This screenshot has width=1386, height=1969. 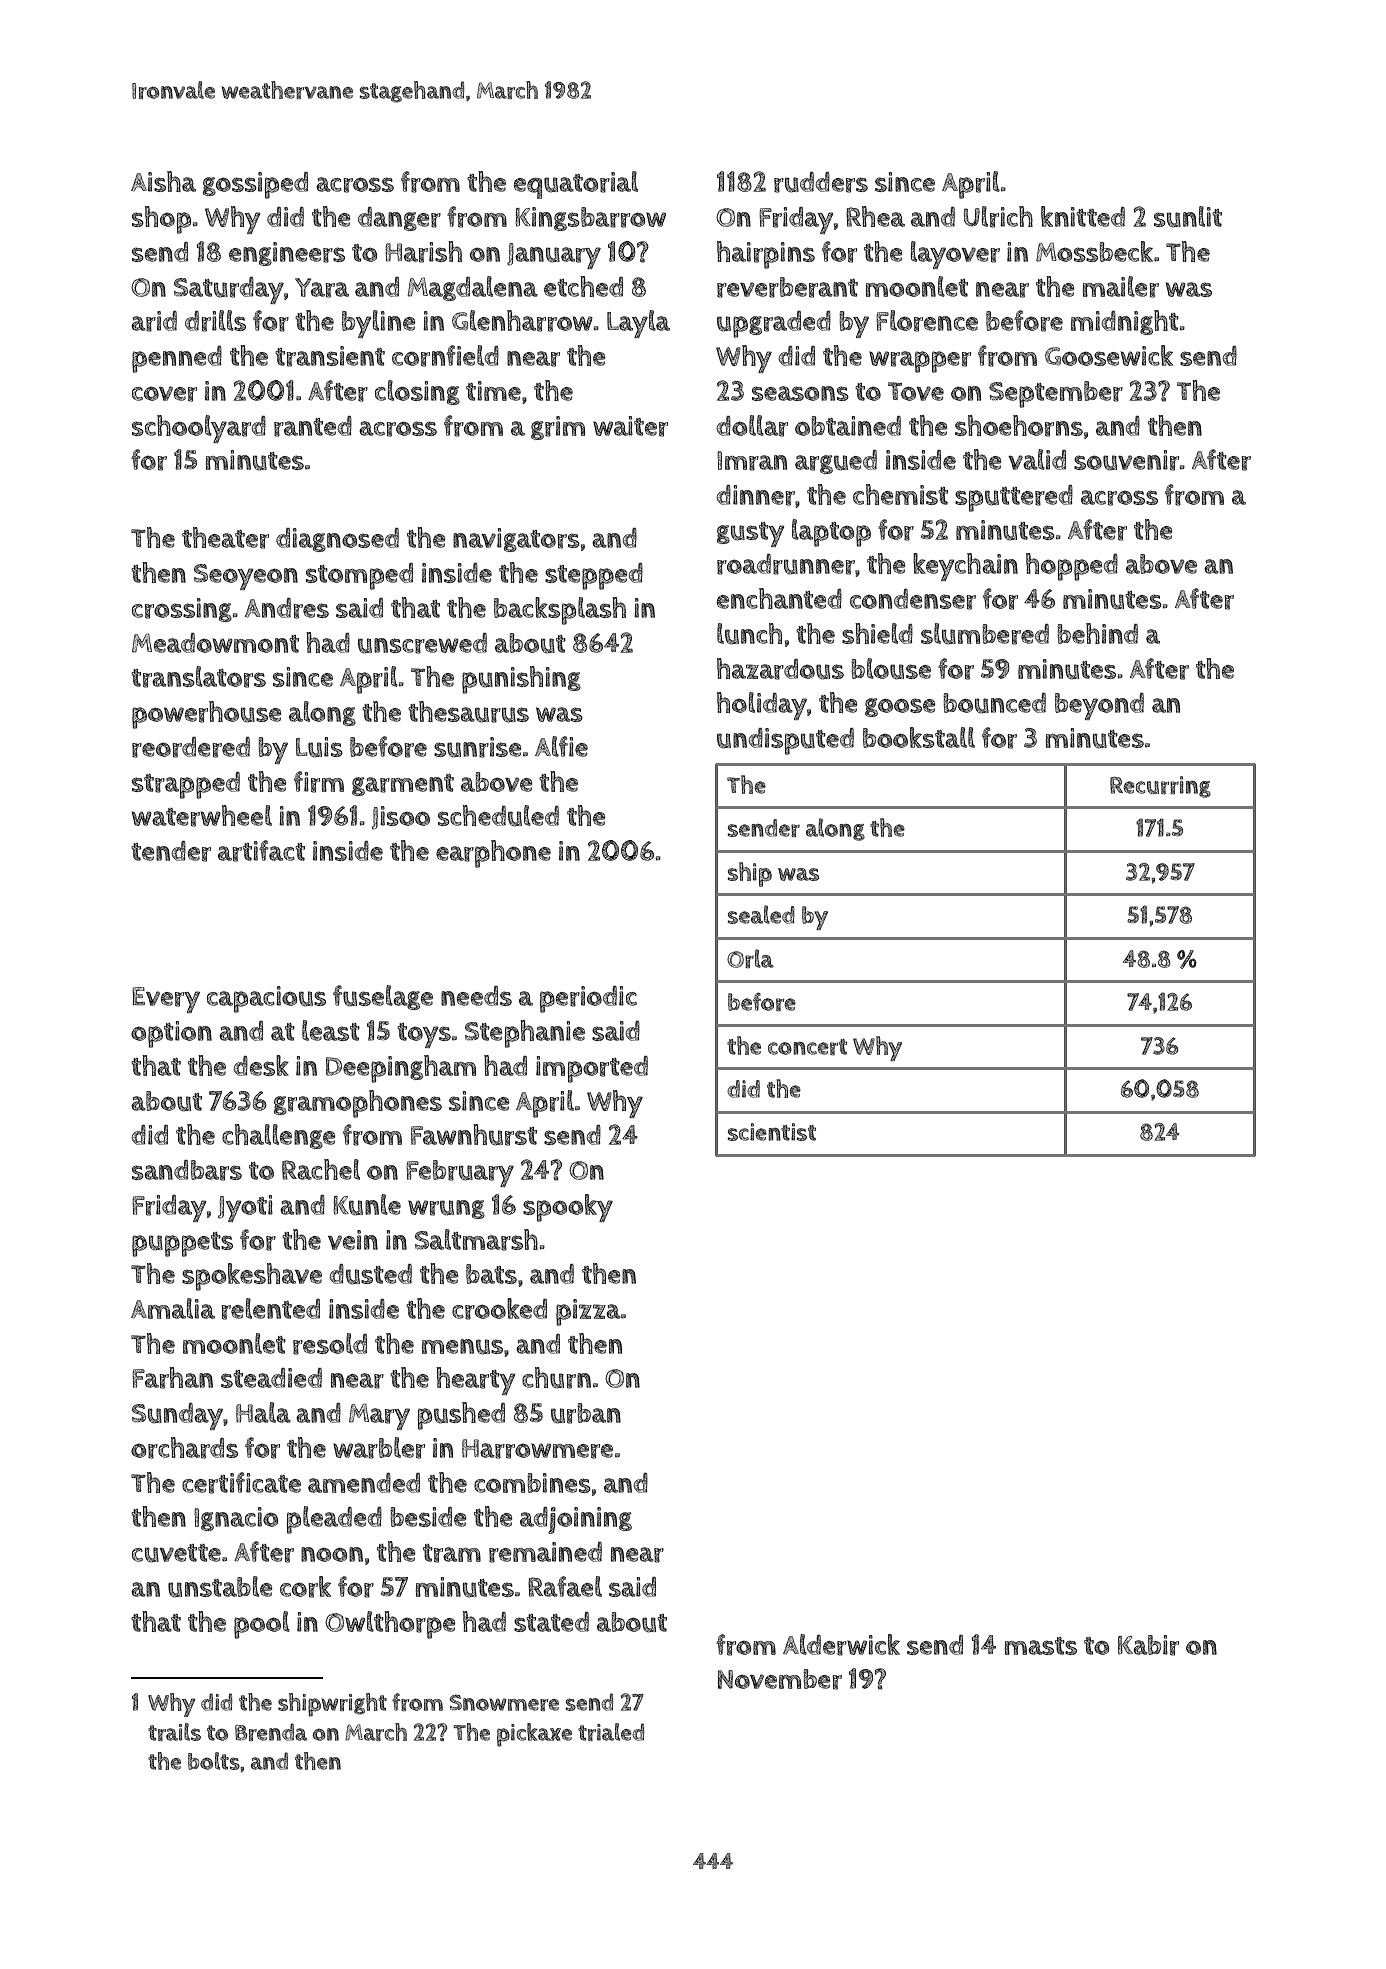 I want to click on sealed, so click(x=761, y=914).
